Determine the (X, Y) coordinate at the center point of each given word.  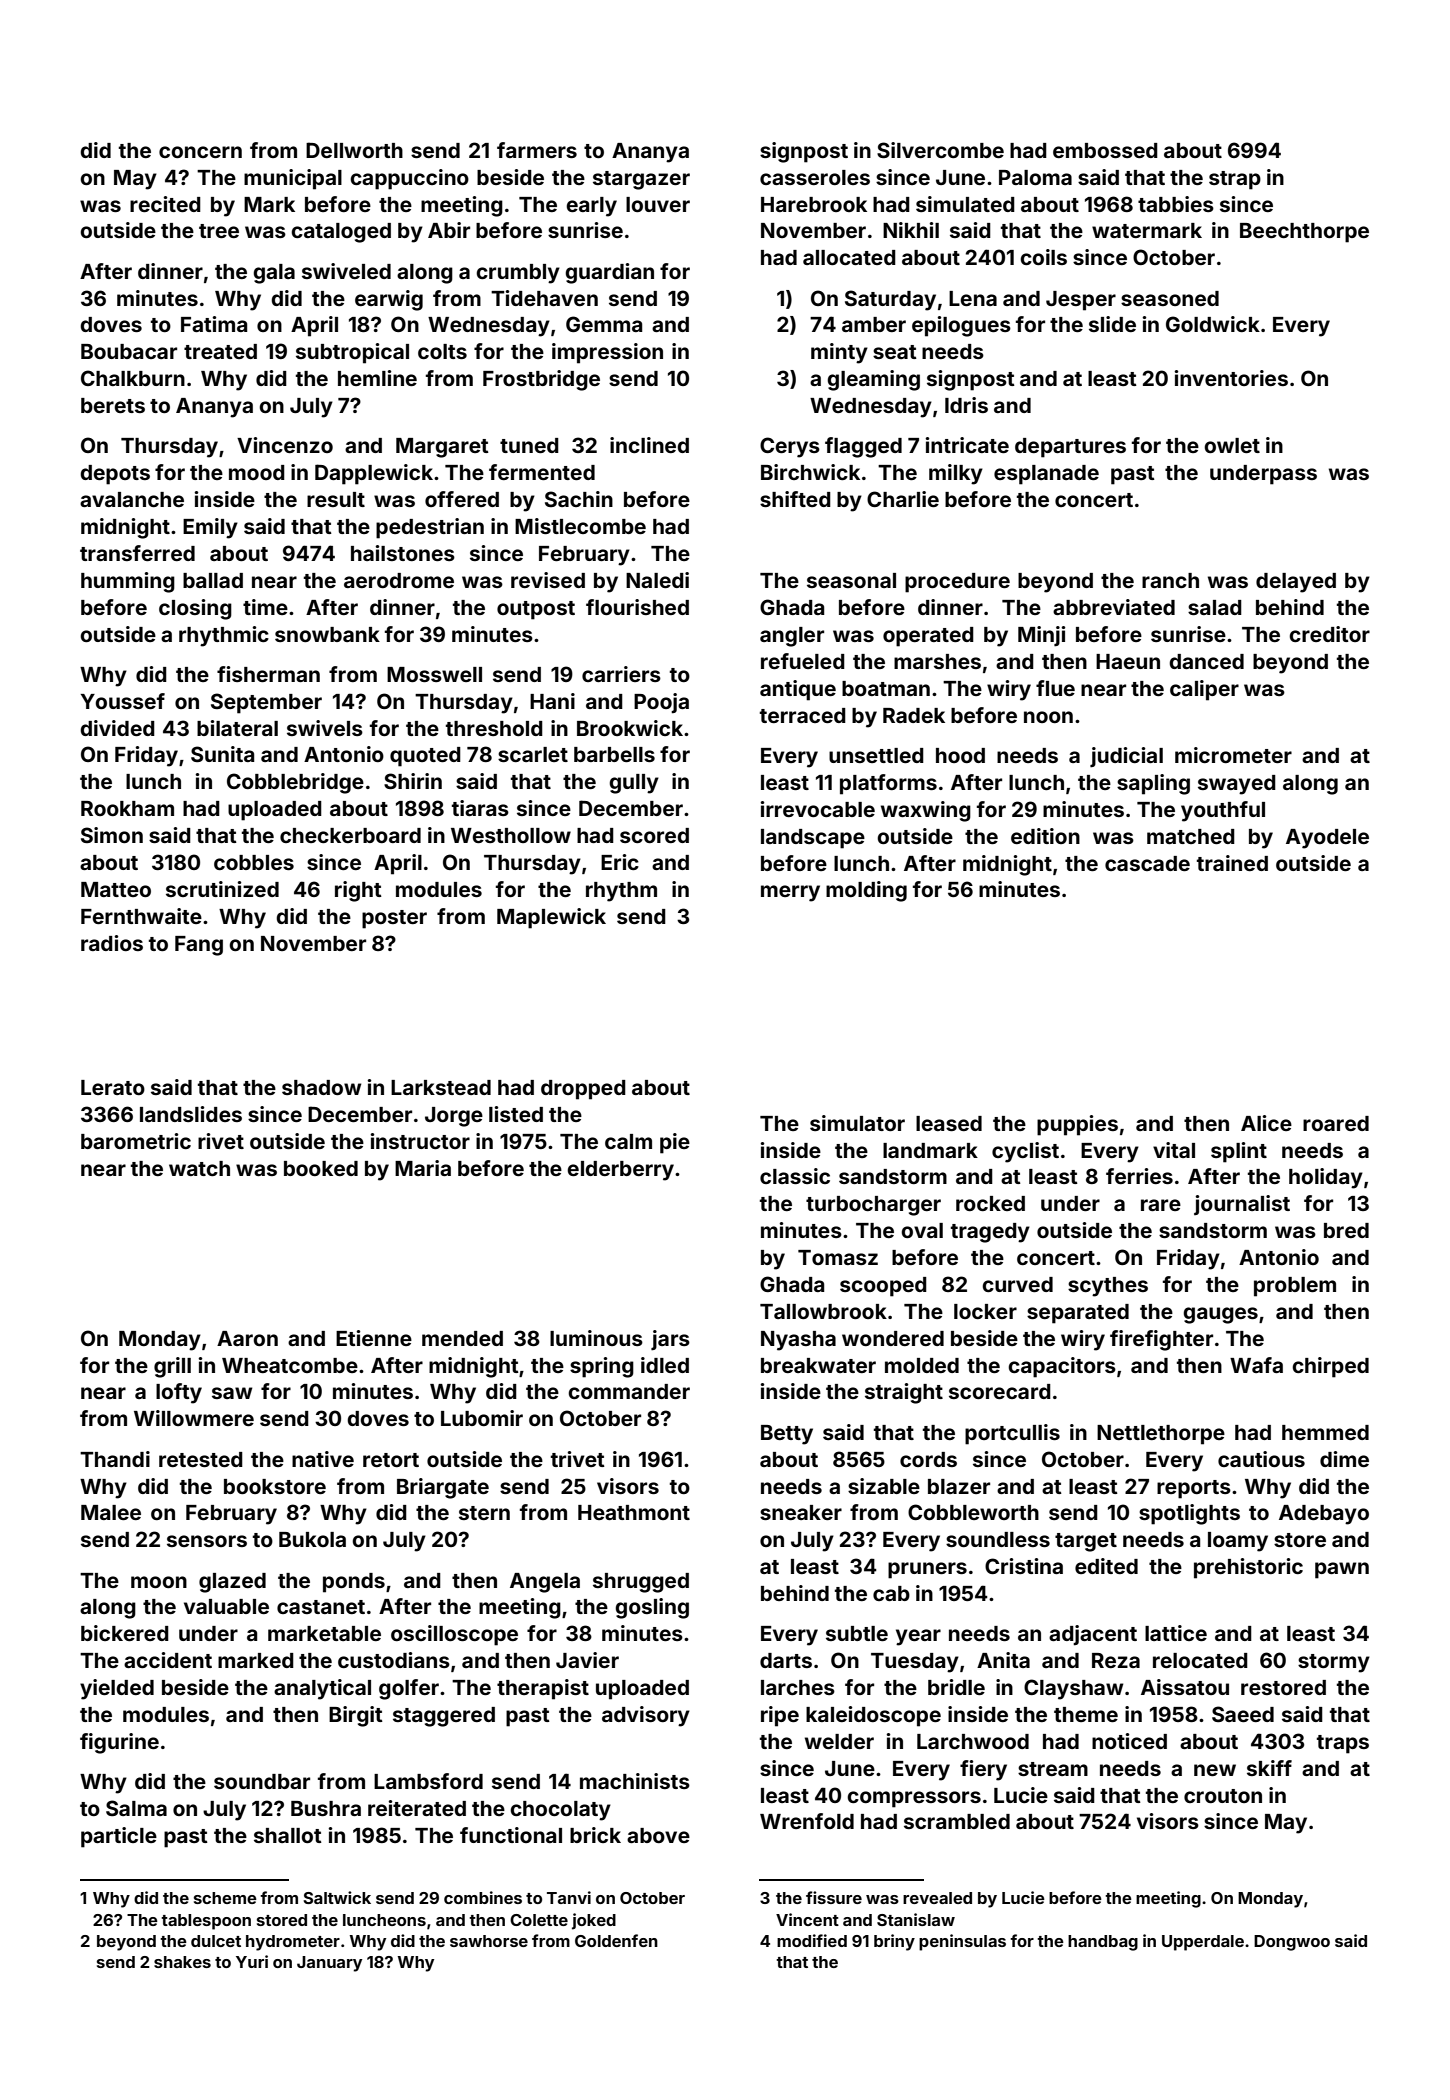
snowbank (327, 634)
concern (200, 152)
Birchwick (810, 472)
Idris (966, 405)
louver (658, 204)
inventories (1231, 378)
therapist (543, 1689)
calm (628, 1141)
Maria (423, 1168)
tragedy (990, 1233)
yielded (117, 1689)
